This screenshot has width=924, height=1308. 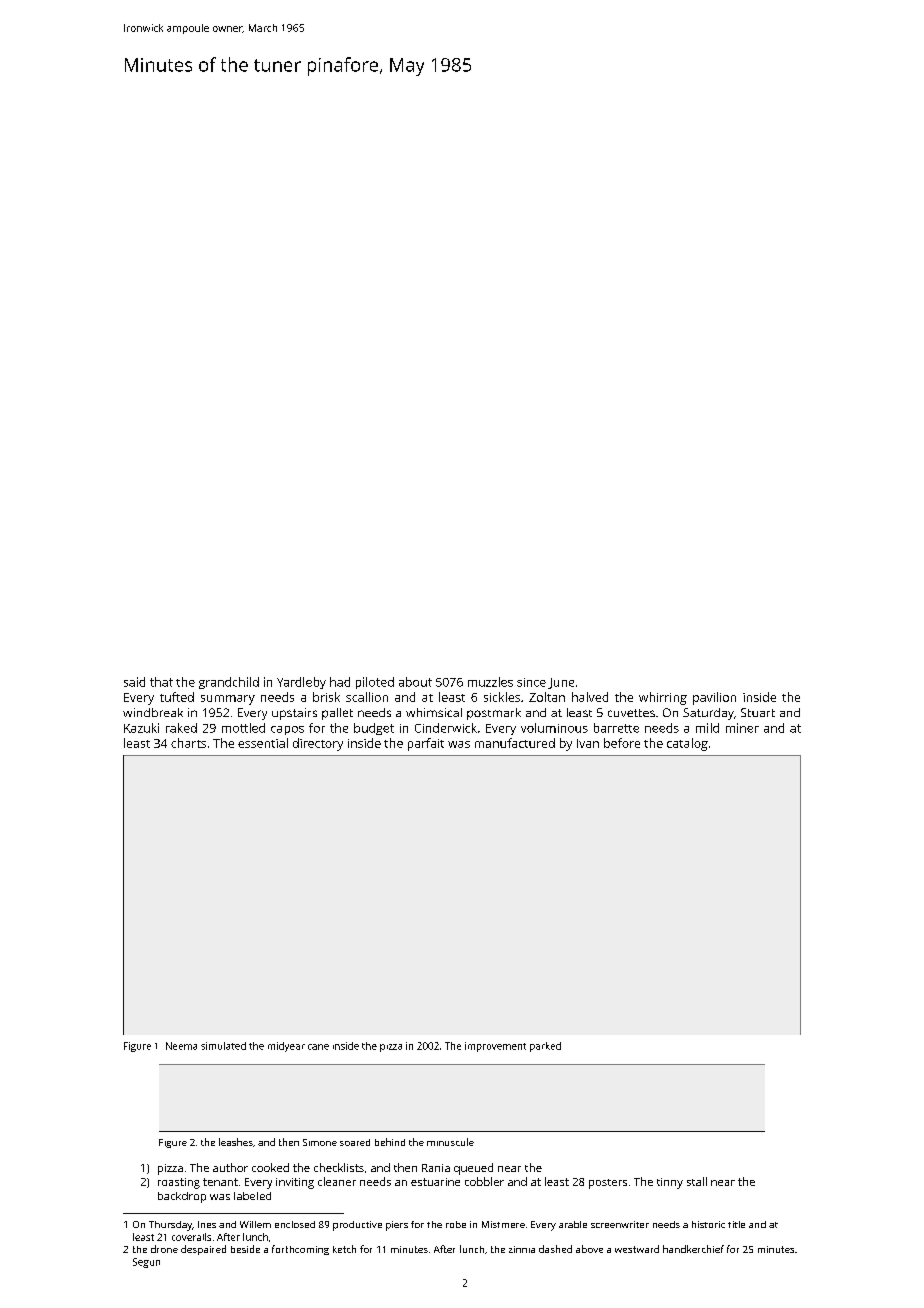 I want to click on behind, so click(x=390, y=1142).
